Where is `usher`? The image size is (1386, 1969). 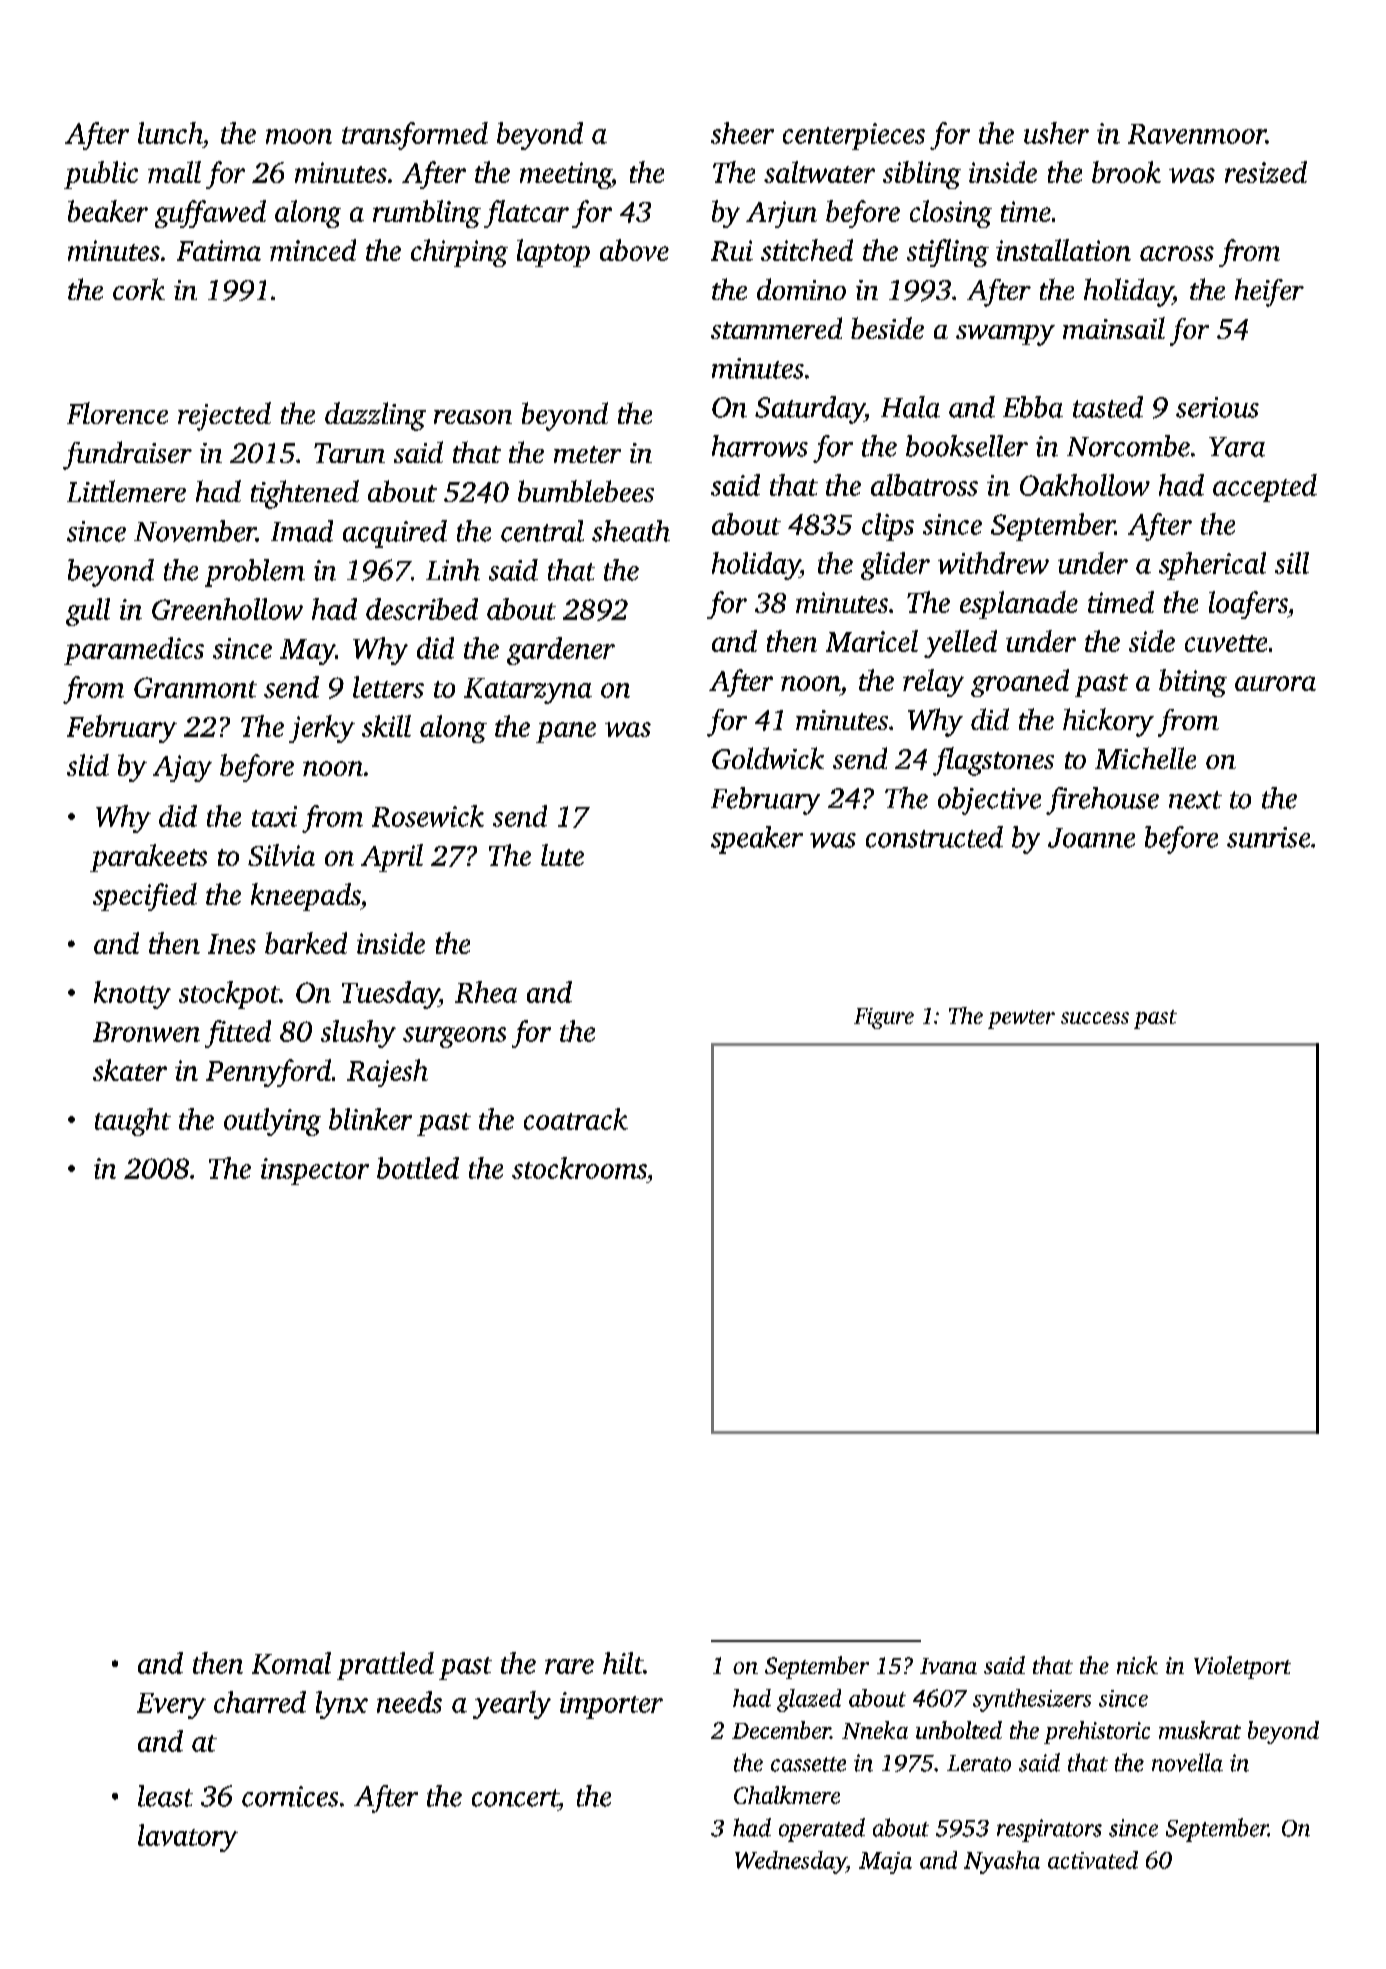
usher is located at coordinates (1056, 133).
